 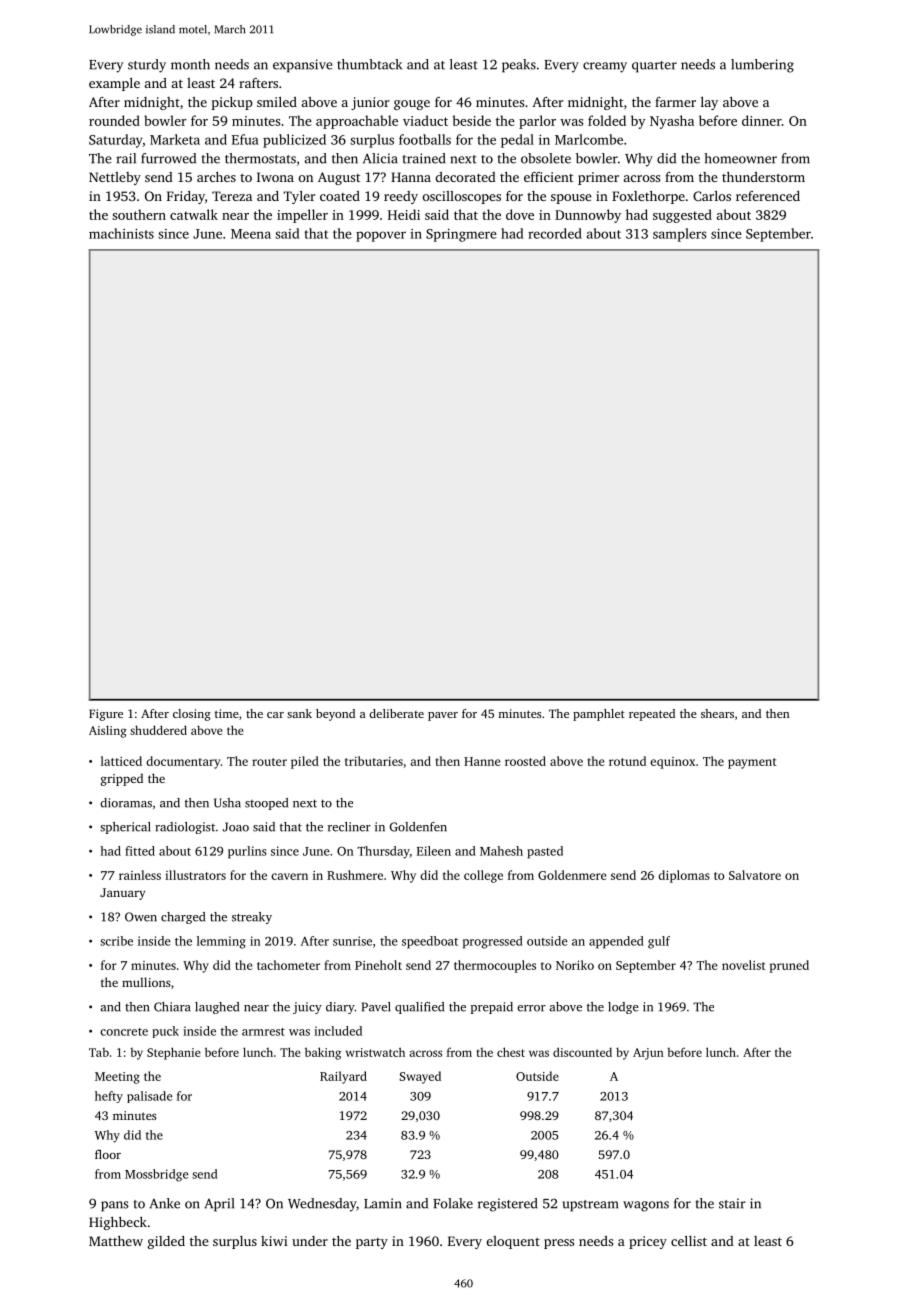 What do you see at coordinates (789, 966) in the screenshot?
I see `pruned` at bounding box center [789, 966].
